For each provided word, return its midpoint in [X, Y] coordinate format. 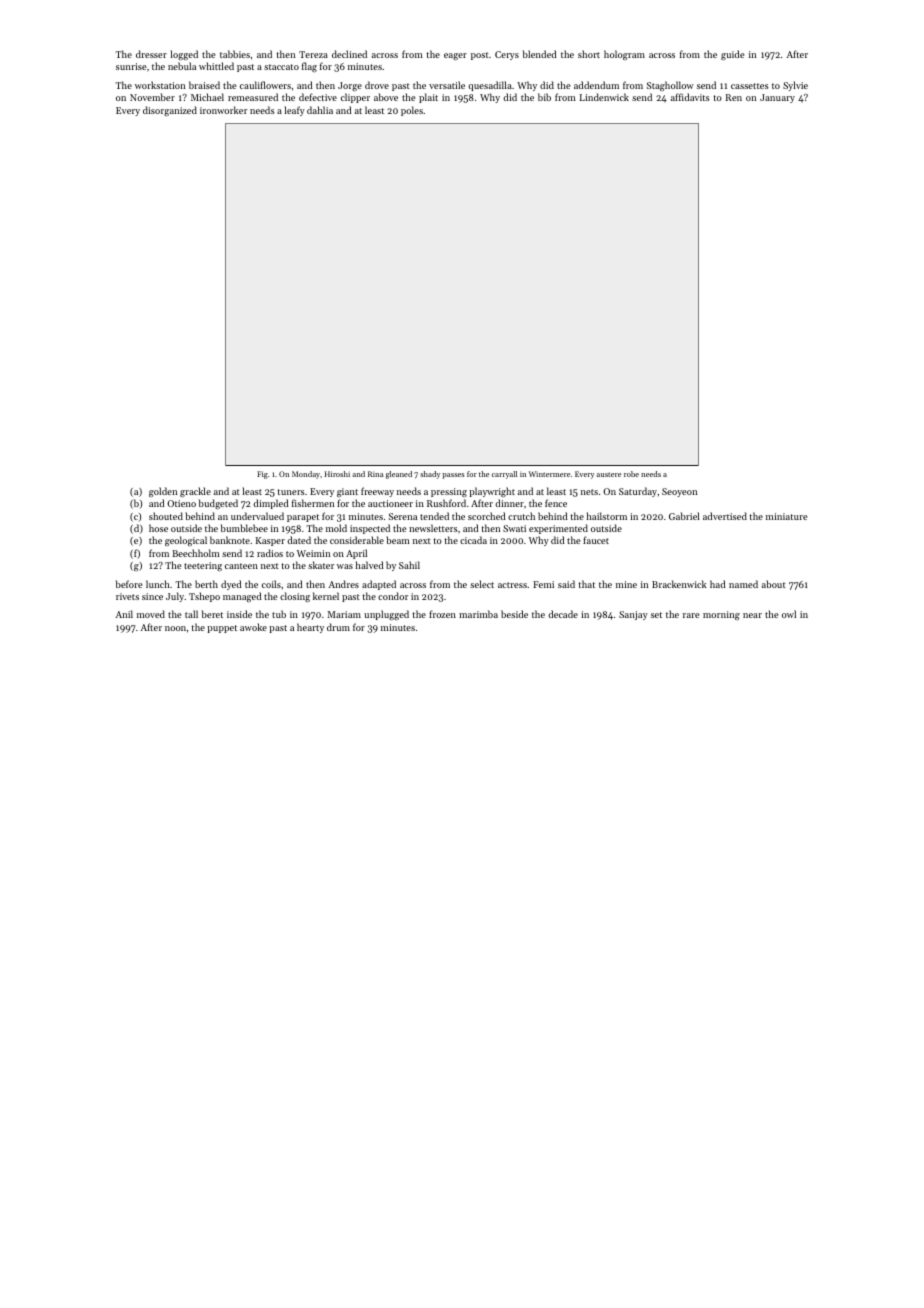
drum [338, 627]
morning [721, 615]
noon [175, 628]
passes [453, 476]
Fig [262, 475]
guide [732, 55]
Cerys [507, 55]
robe [631, 474]
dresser [151, 54]
